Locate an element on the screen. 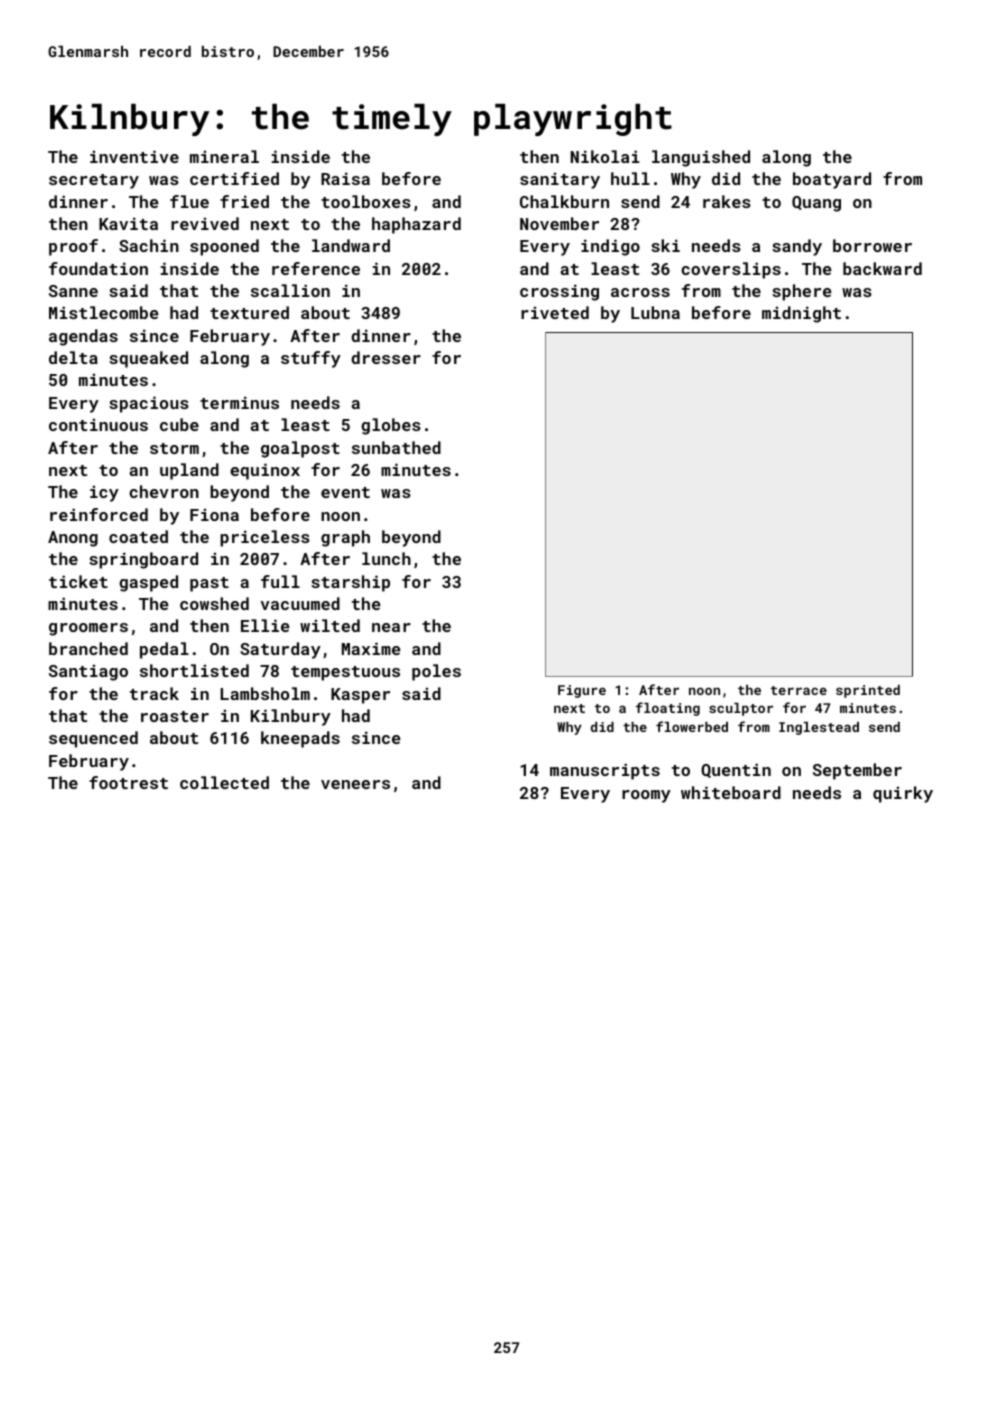 This screenshot has height=1402, width=987. Kavita is located at coordinates (128, 223).
